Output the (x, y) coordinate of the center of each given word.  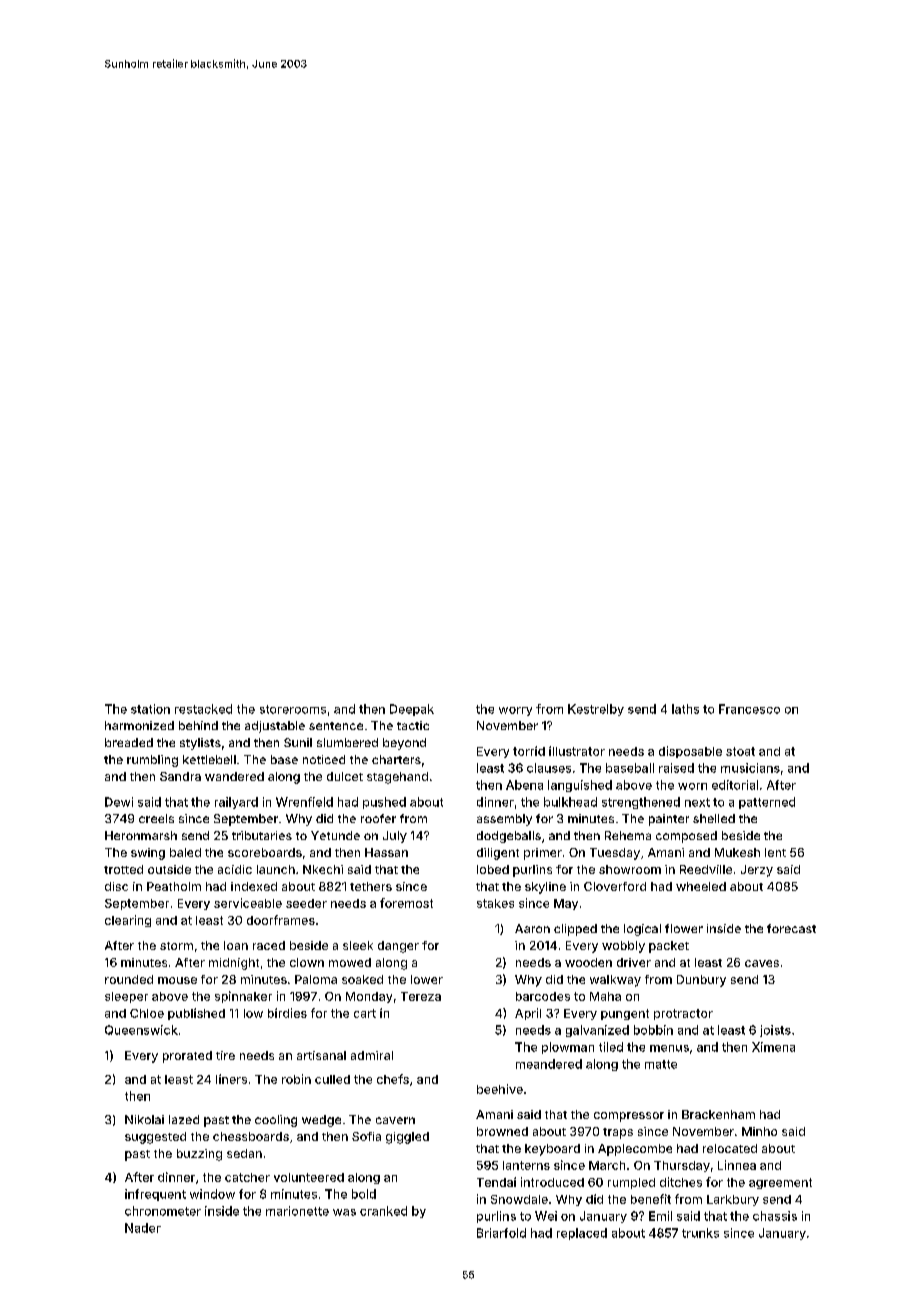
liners (231, 1079)
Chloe (147, 1013)
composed (686, 837)
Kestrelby (596, 710)
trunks (700, 1233)
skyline (545, 888)
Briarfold (501, 1233)
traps (618, 1133)
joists (775, 1031)
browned (502, 1131)
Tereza (421, 996)
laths (685, 709)
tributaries (262, 835)
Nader (143, 1228)
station (150, 709)
